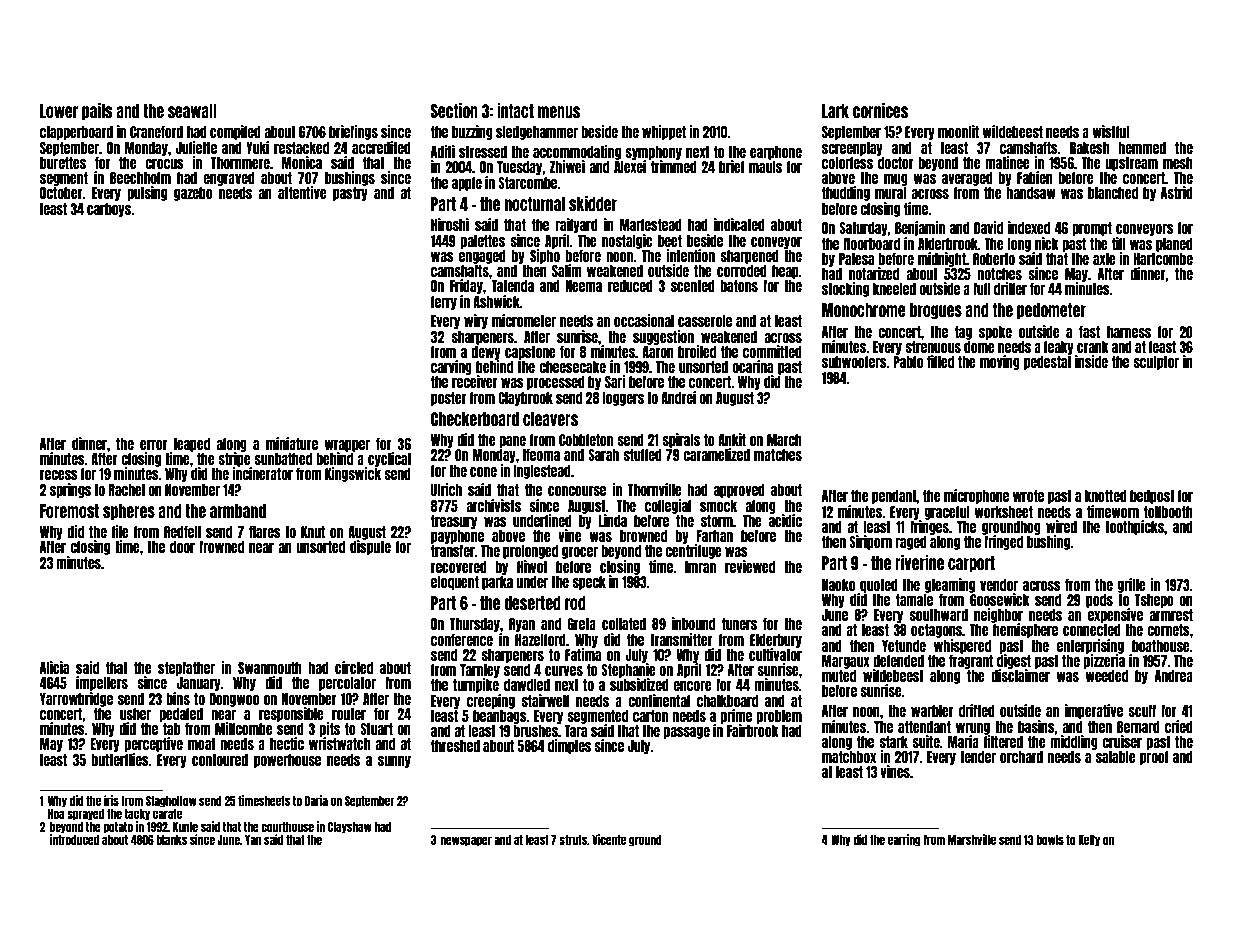 This image has width=1233, height=952. What do you see at coordinates (1092, 229) in the image?
I see `prompt` at bounding box center [1092, 229].
